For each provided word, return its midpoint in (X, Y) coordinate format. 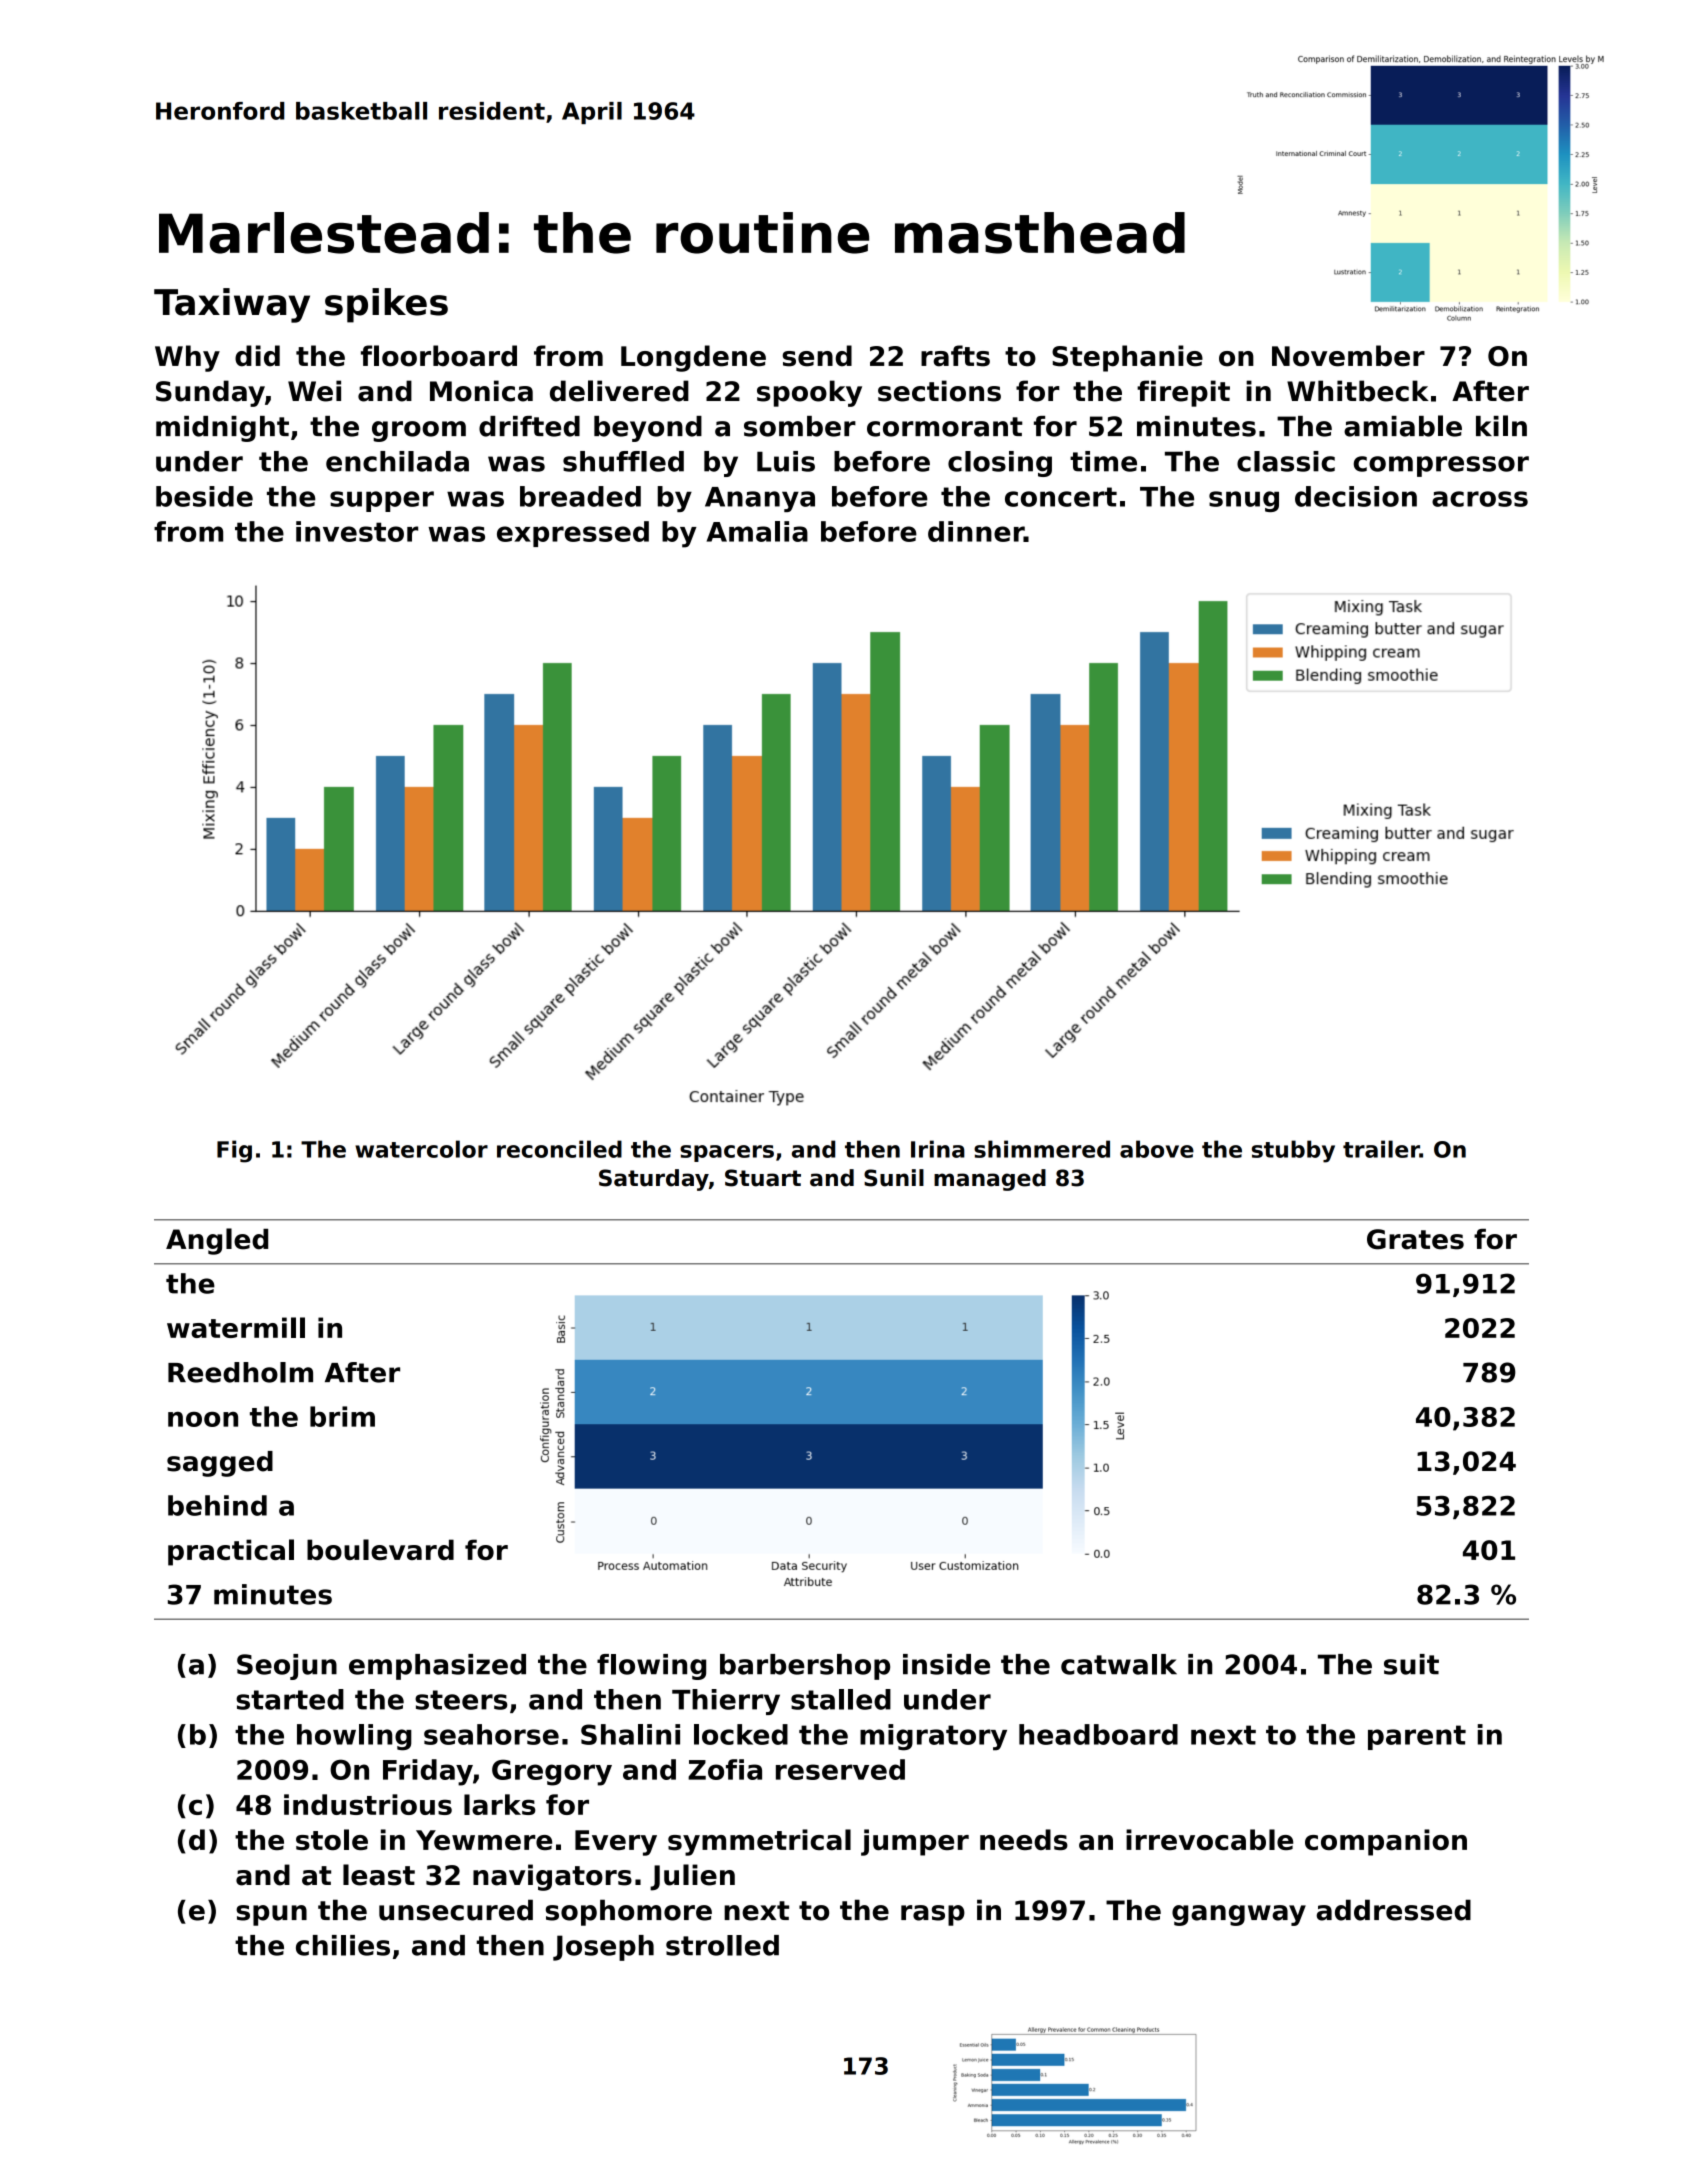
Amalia (757, 531)
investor (357, 531)
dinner (976, 531)
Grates (1415, 1239)
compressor (1441, 466)
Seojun (287, 1667)
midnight (222, 429)
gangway (1239, 1915)
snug (1244, 501)
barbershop (805, 1667)
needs (1024, 1839)
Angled (217, 1241)
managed (990, 1180)
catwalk (1119, 1664)
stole (332, 1839)
